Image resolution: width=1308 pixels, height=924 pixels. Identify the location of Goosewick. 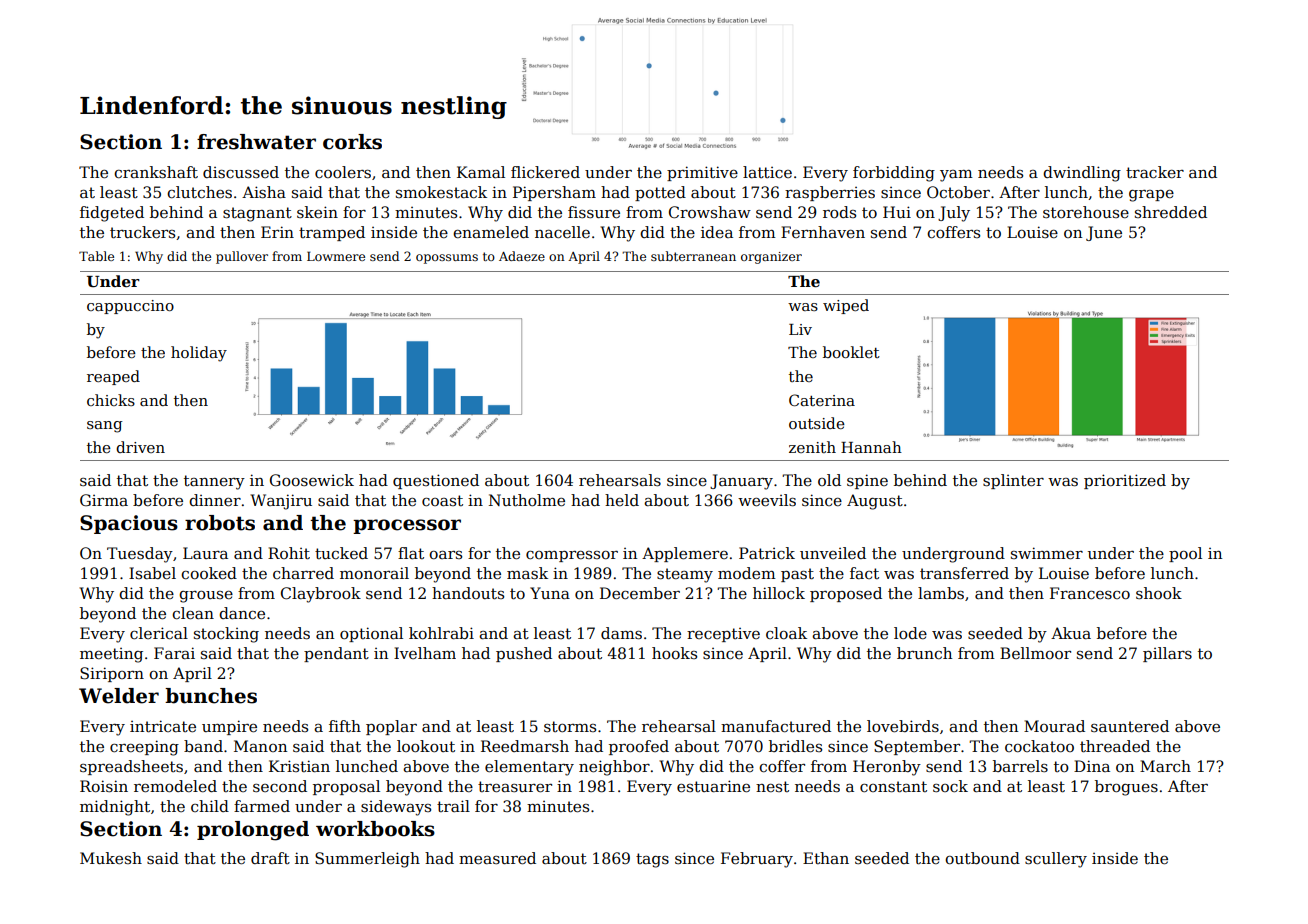
(312, 480).
